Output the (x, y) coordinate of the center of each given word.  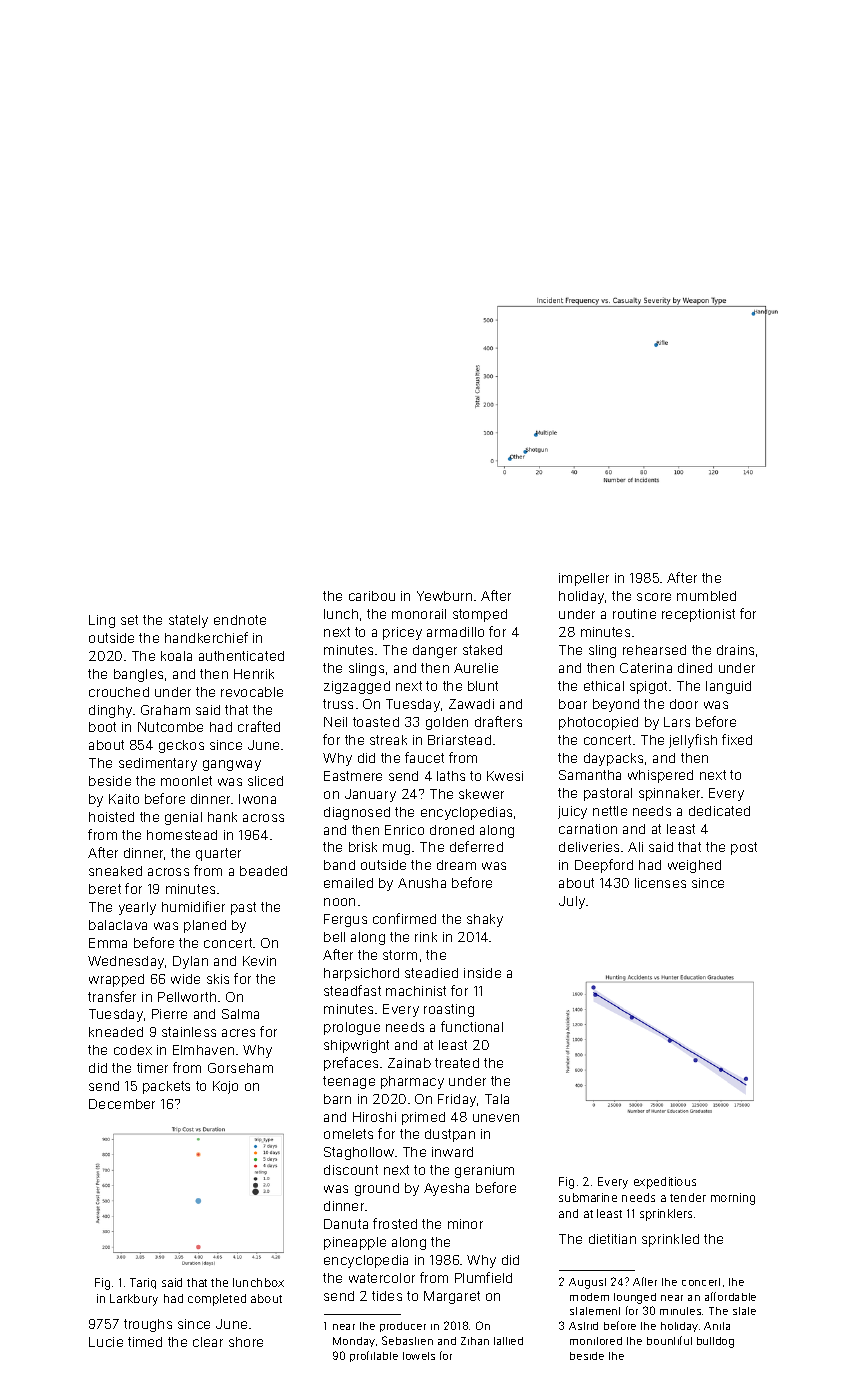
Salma (240, 1014)
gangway (232, 765)
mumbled (706, 596)
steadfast (352, 990)
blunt (483, 686)
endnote (240, 620)
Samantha (590, 775)
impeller (584, 579)
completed (217, 1300)
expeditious (665, 1183)
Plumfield (483, 1277)
